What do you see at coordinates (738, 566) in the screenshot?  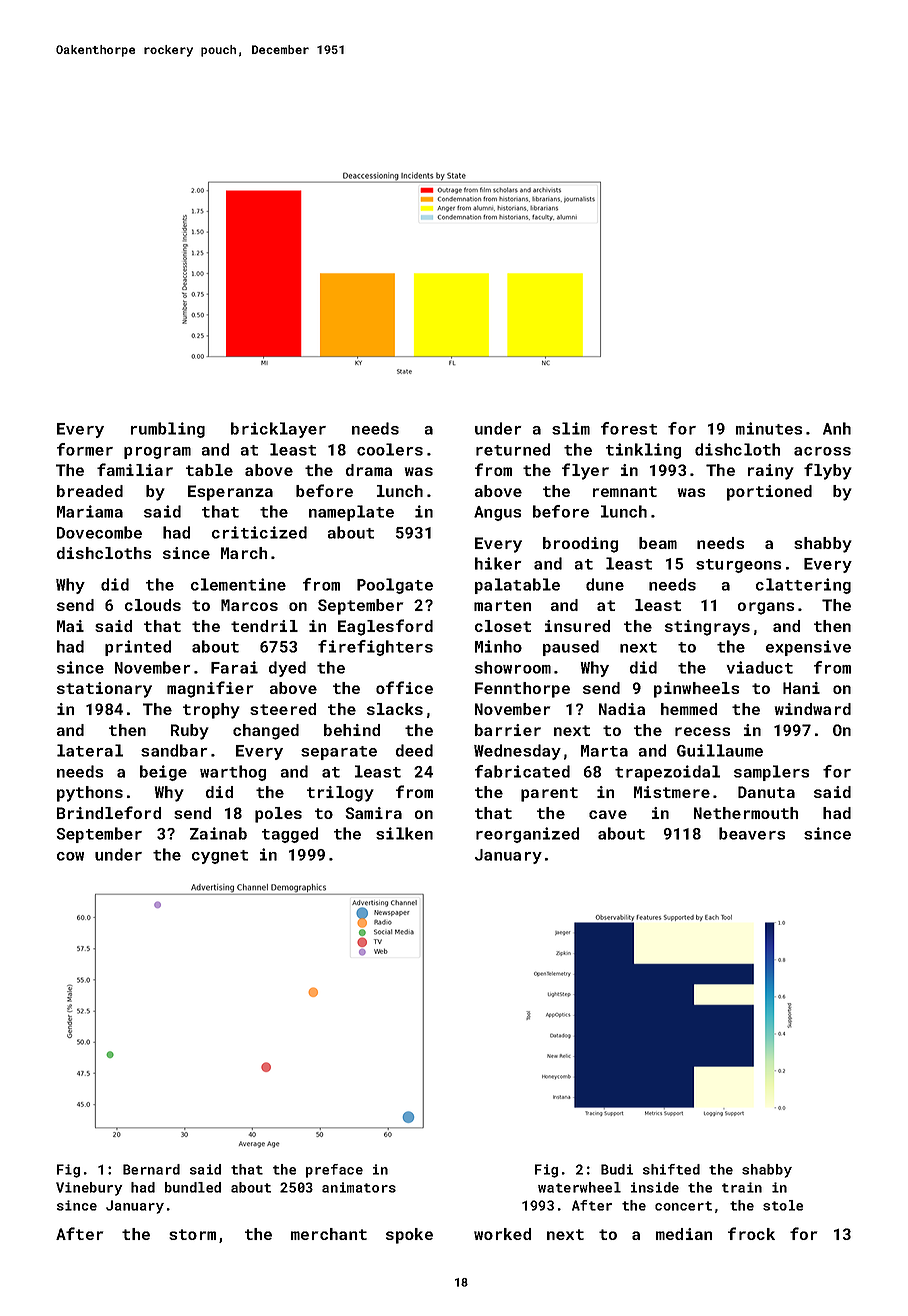 I see `sturgeons` at bounding box center [738, 566].
